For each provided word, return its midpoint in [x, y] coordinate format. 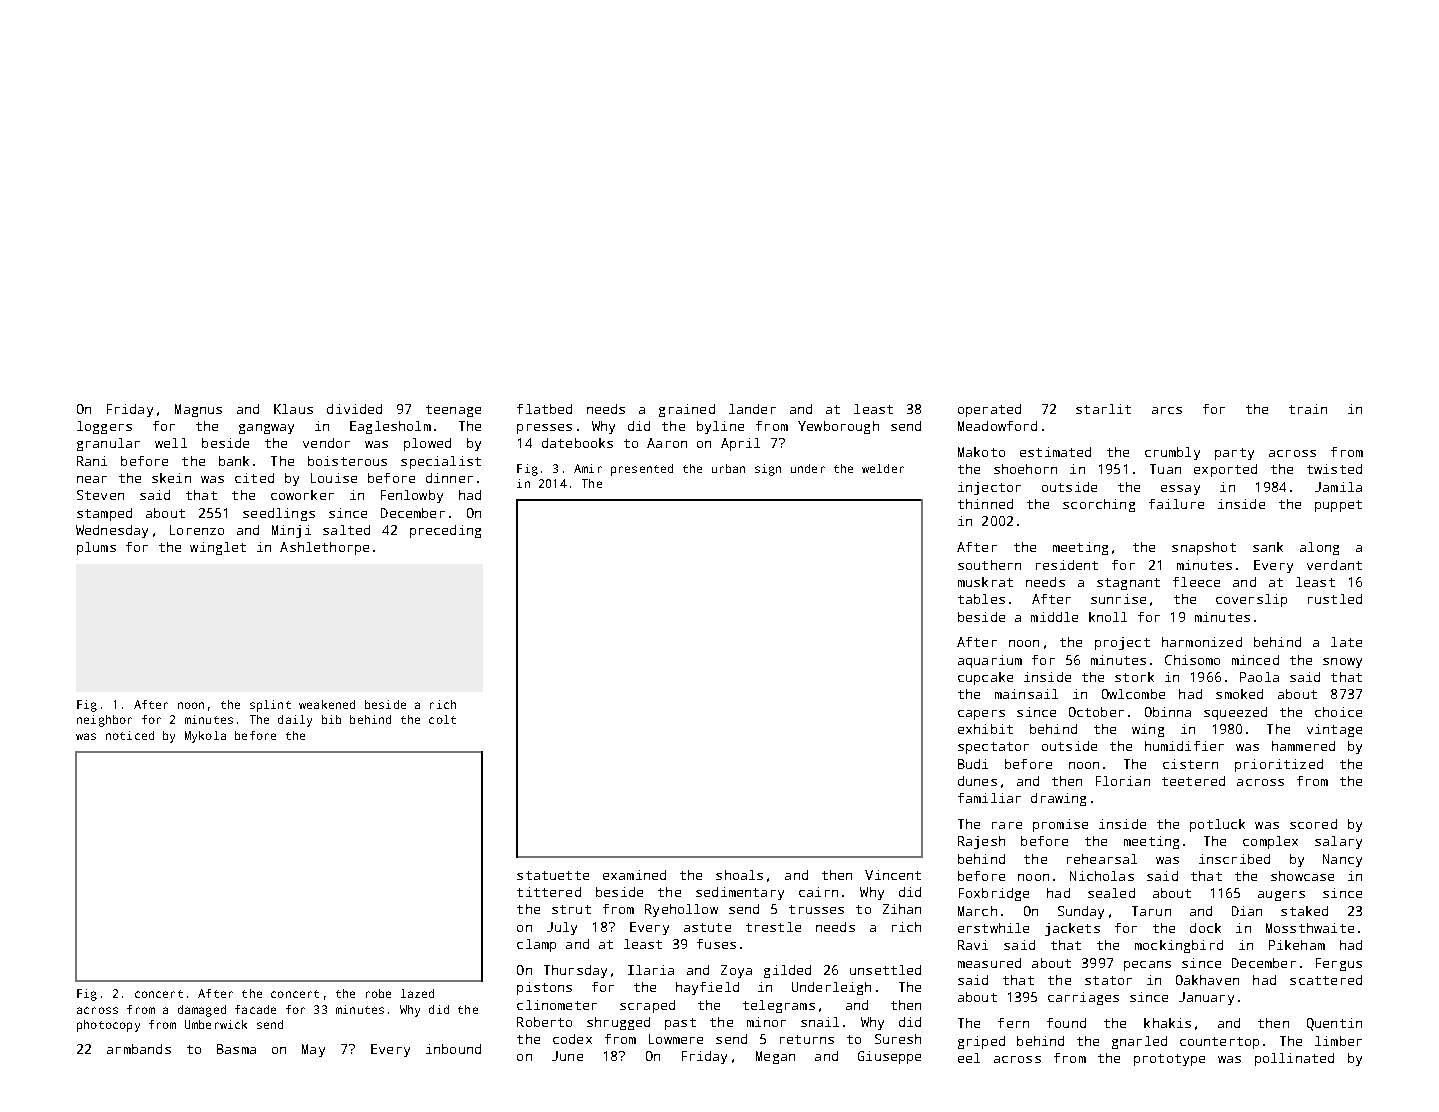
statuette [553, 875]
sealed [1111, 893]
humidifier [1184, 746]
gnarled [1139, 1042]
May [313, 1050]
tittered [549, 892]
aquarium [990, 661]
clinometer [557, 1005]
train [1308, 409]
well [171, 443]
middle [1054, 617]
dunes [977, 781]
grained [687, 410]
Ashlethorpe [324, 548]
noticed [130, 735]
